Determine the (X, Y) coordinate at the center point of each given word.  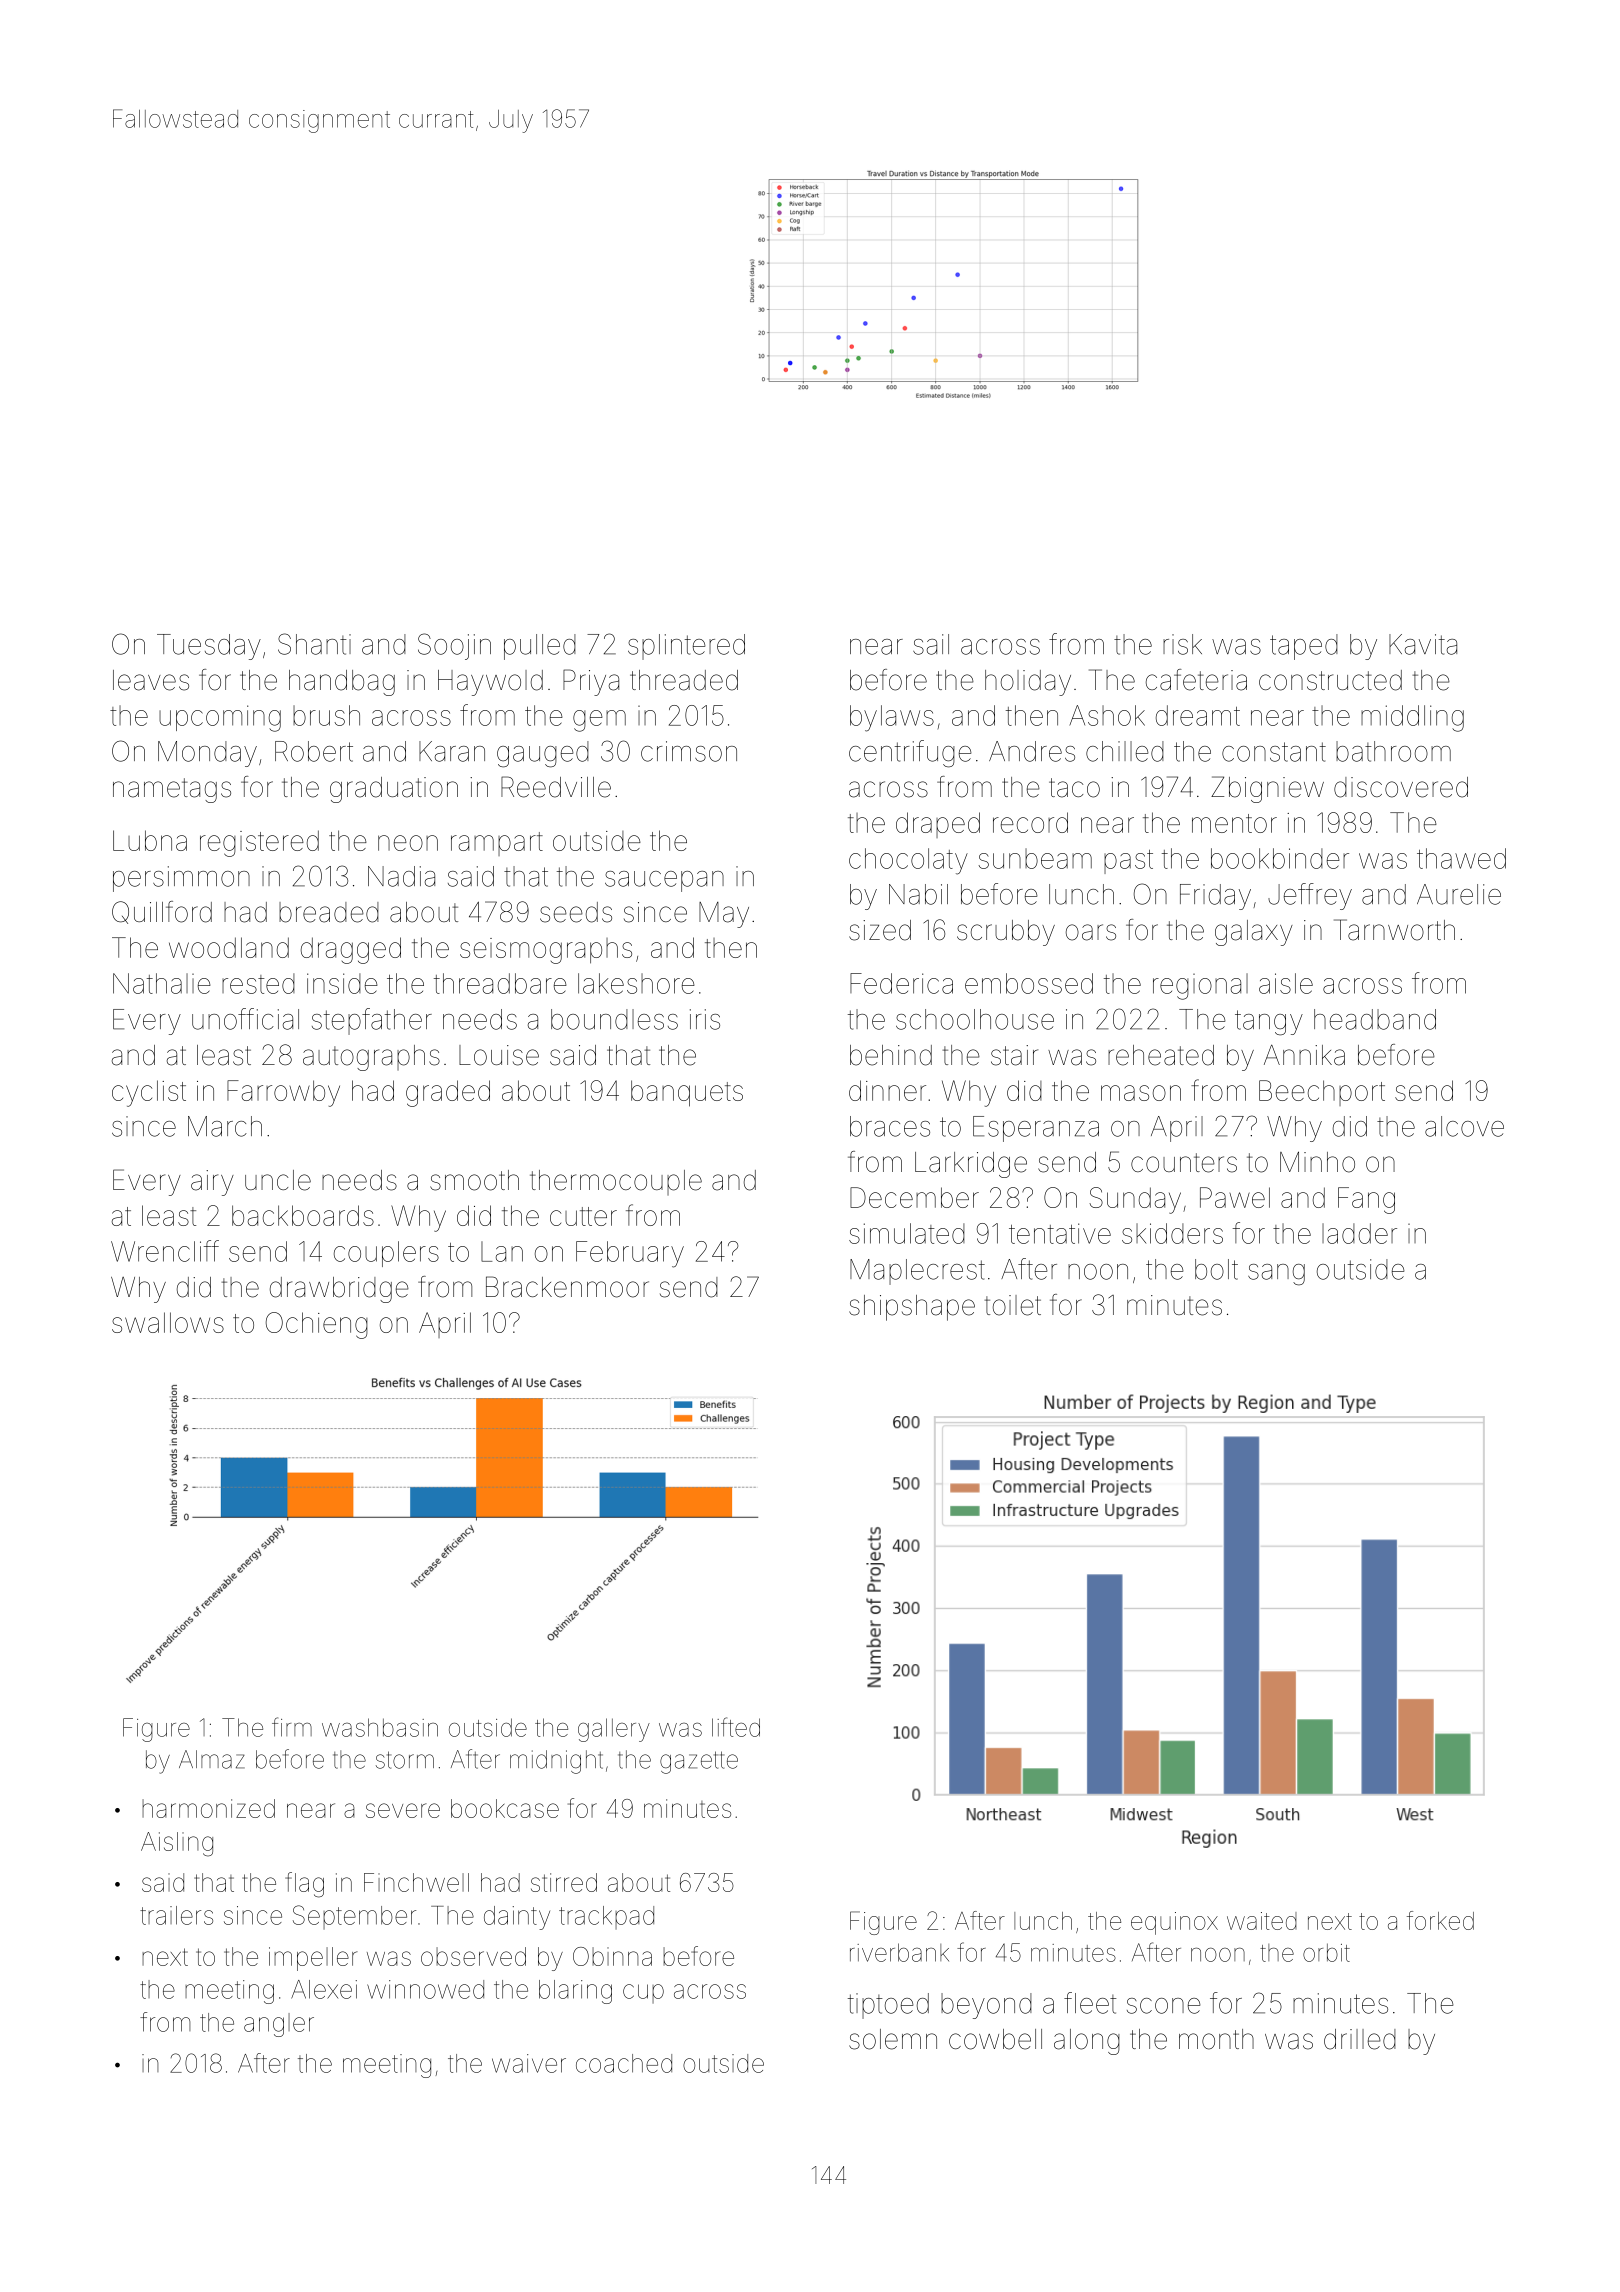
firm (292, 1727)
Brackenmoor (567, 1287)
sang (1276, 1275)
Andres (1032, 751)
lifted (736, 1727)
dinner (887, 1090)
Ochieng (317, 1325)
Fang (1366, 1200)
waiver (529, 2063)
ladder (1359, 1233)
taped (1304, 647)
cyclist (149, 1093)
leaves (151, 680)
